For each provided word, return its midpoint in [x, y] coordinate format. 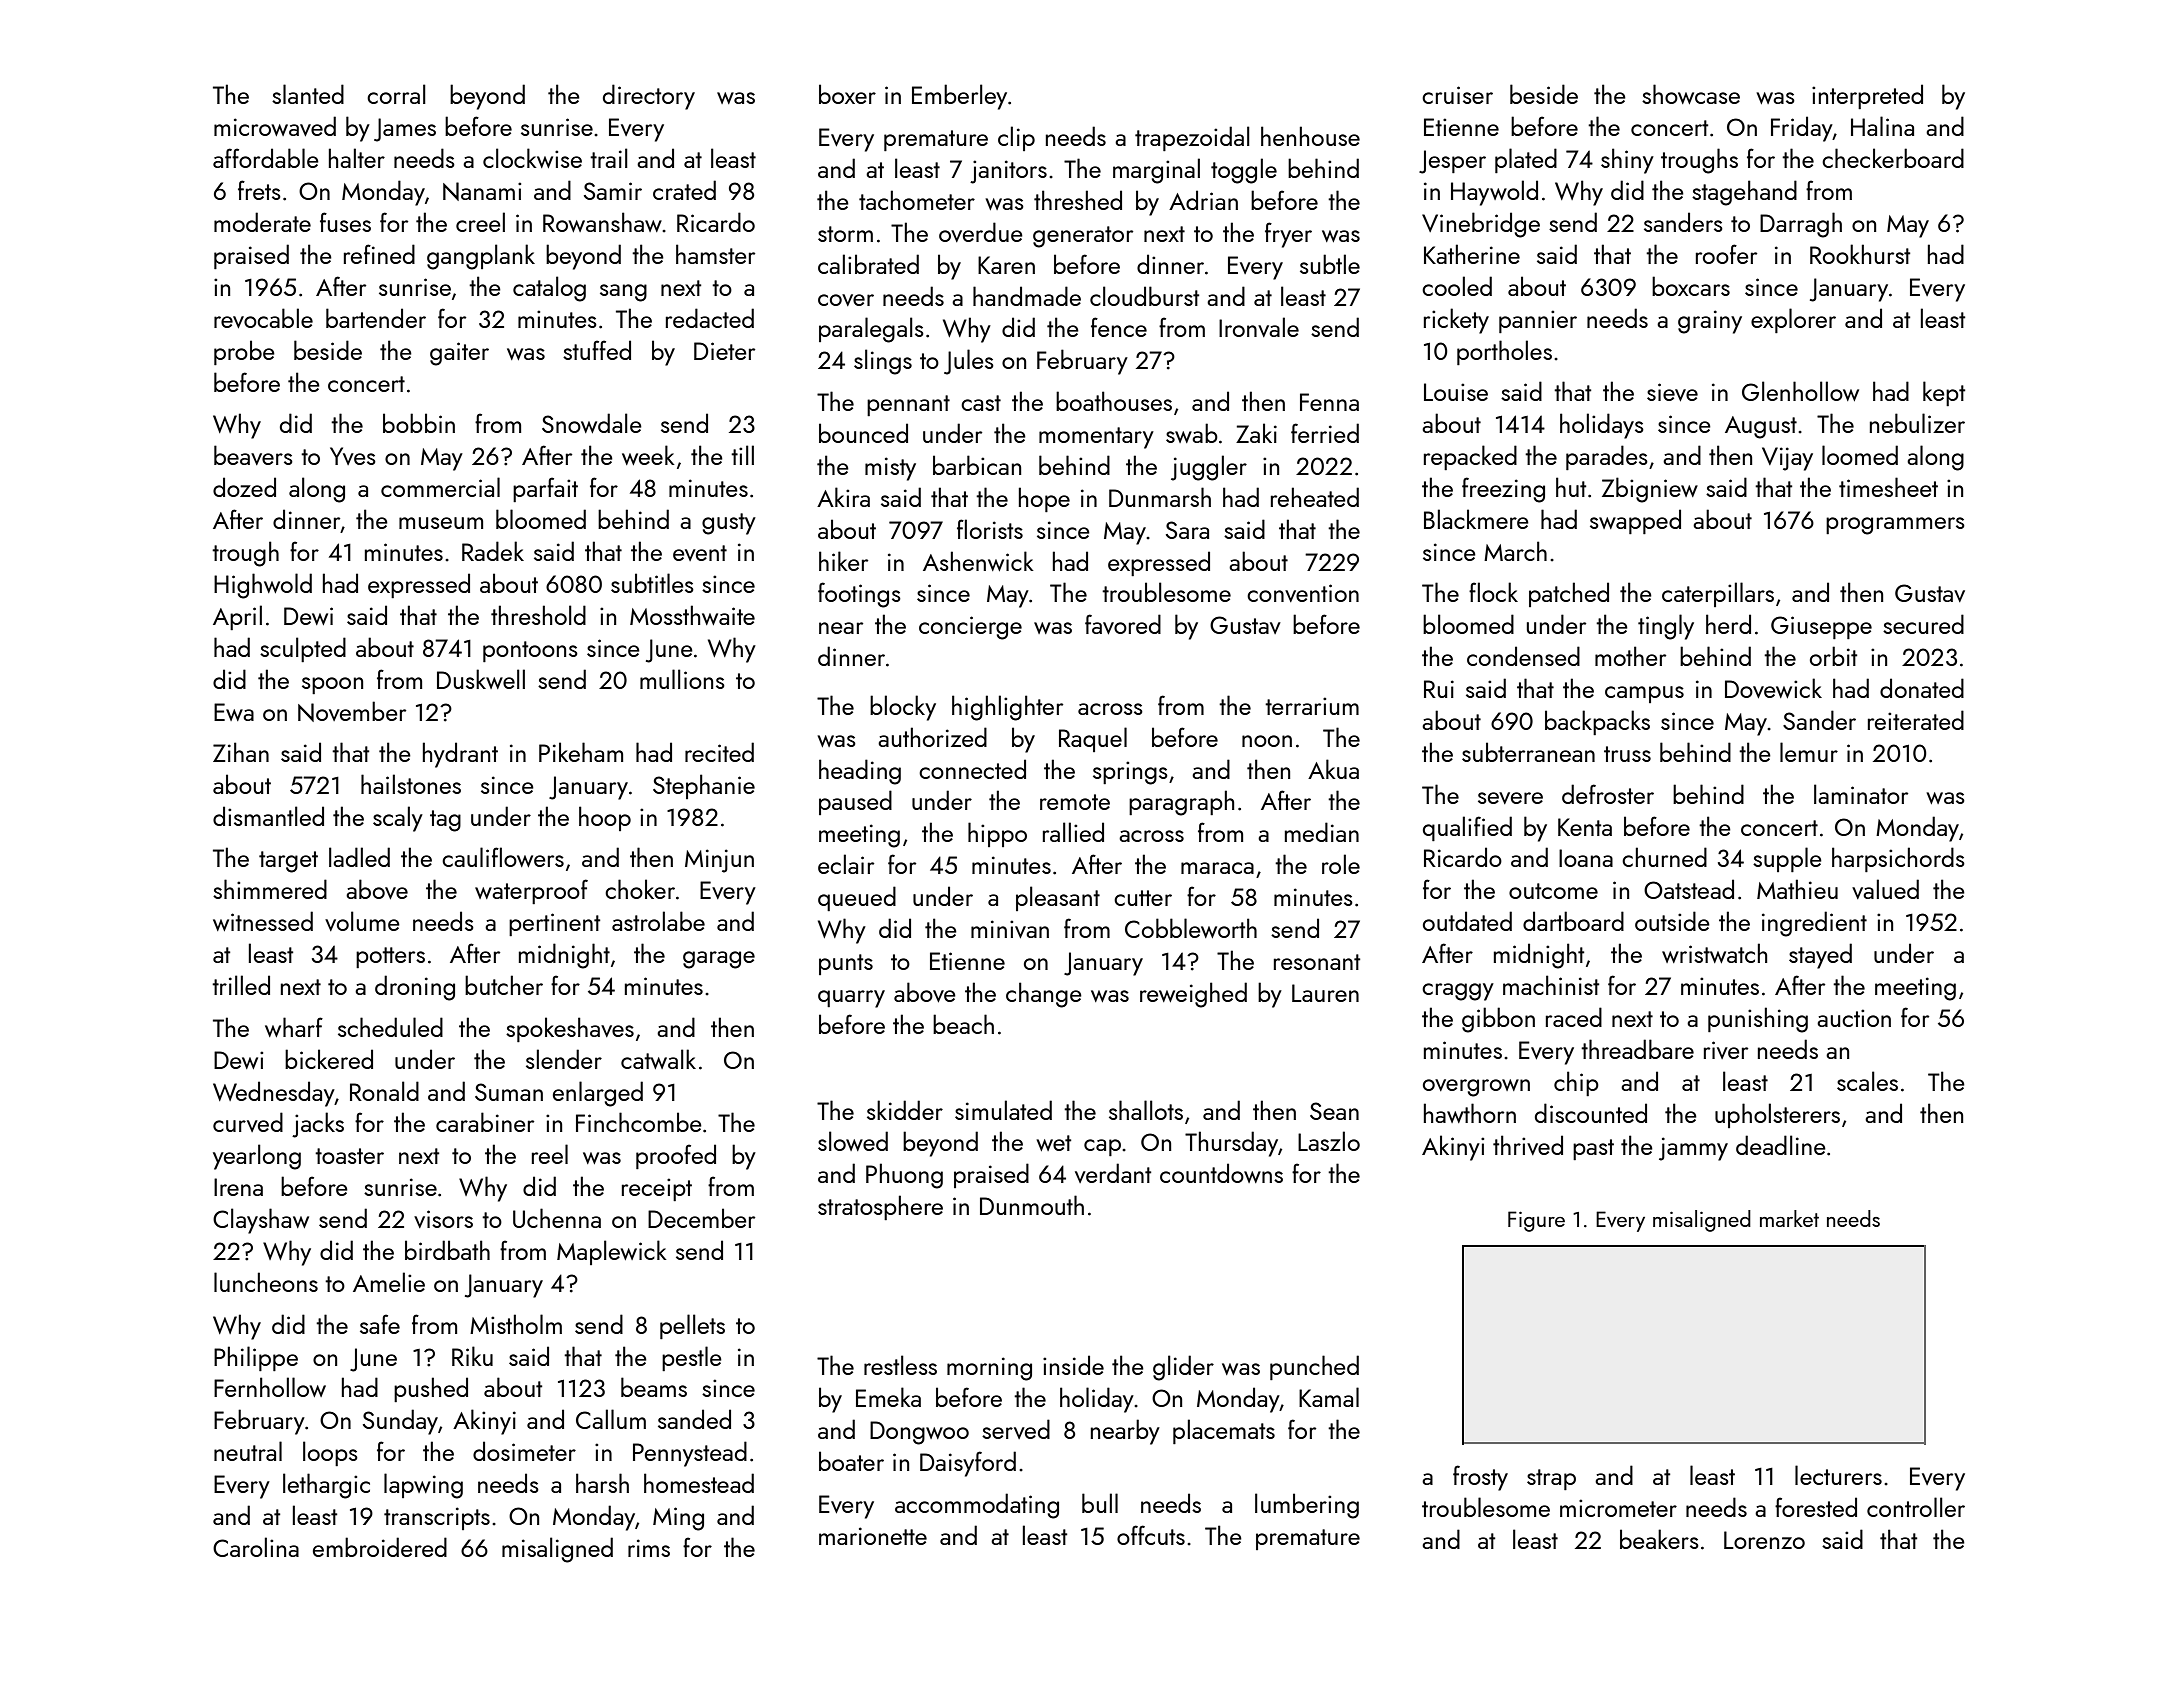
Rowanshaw [602, 222]
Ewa [234, 712]
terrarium [1312, 706]
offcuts [1151, 1535]
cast [981, 403]
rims [649, 1548]
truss [1627, 754]
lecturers [1838, 1475]
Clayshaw [261, 1221]
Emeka [888, 1397]
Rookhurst [1860, 254]
